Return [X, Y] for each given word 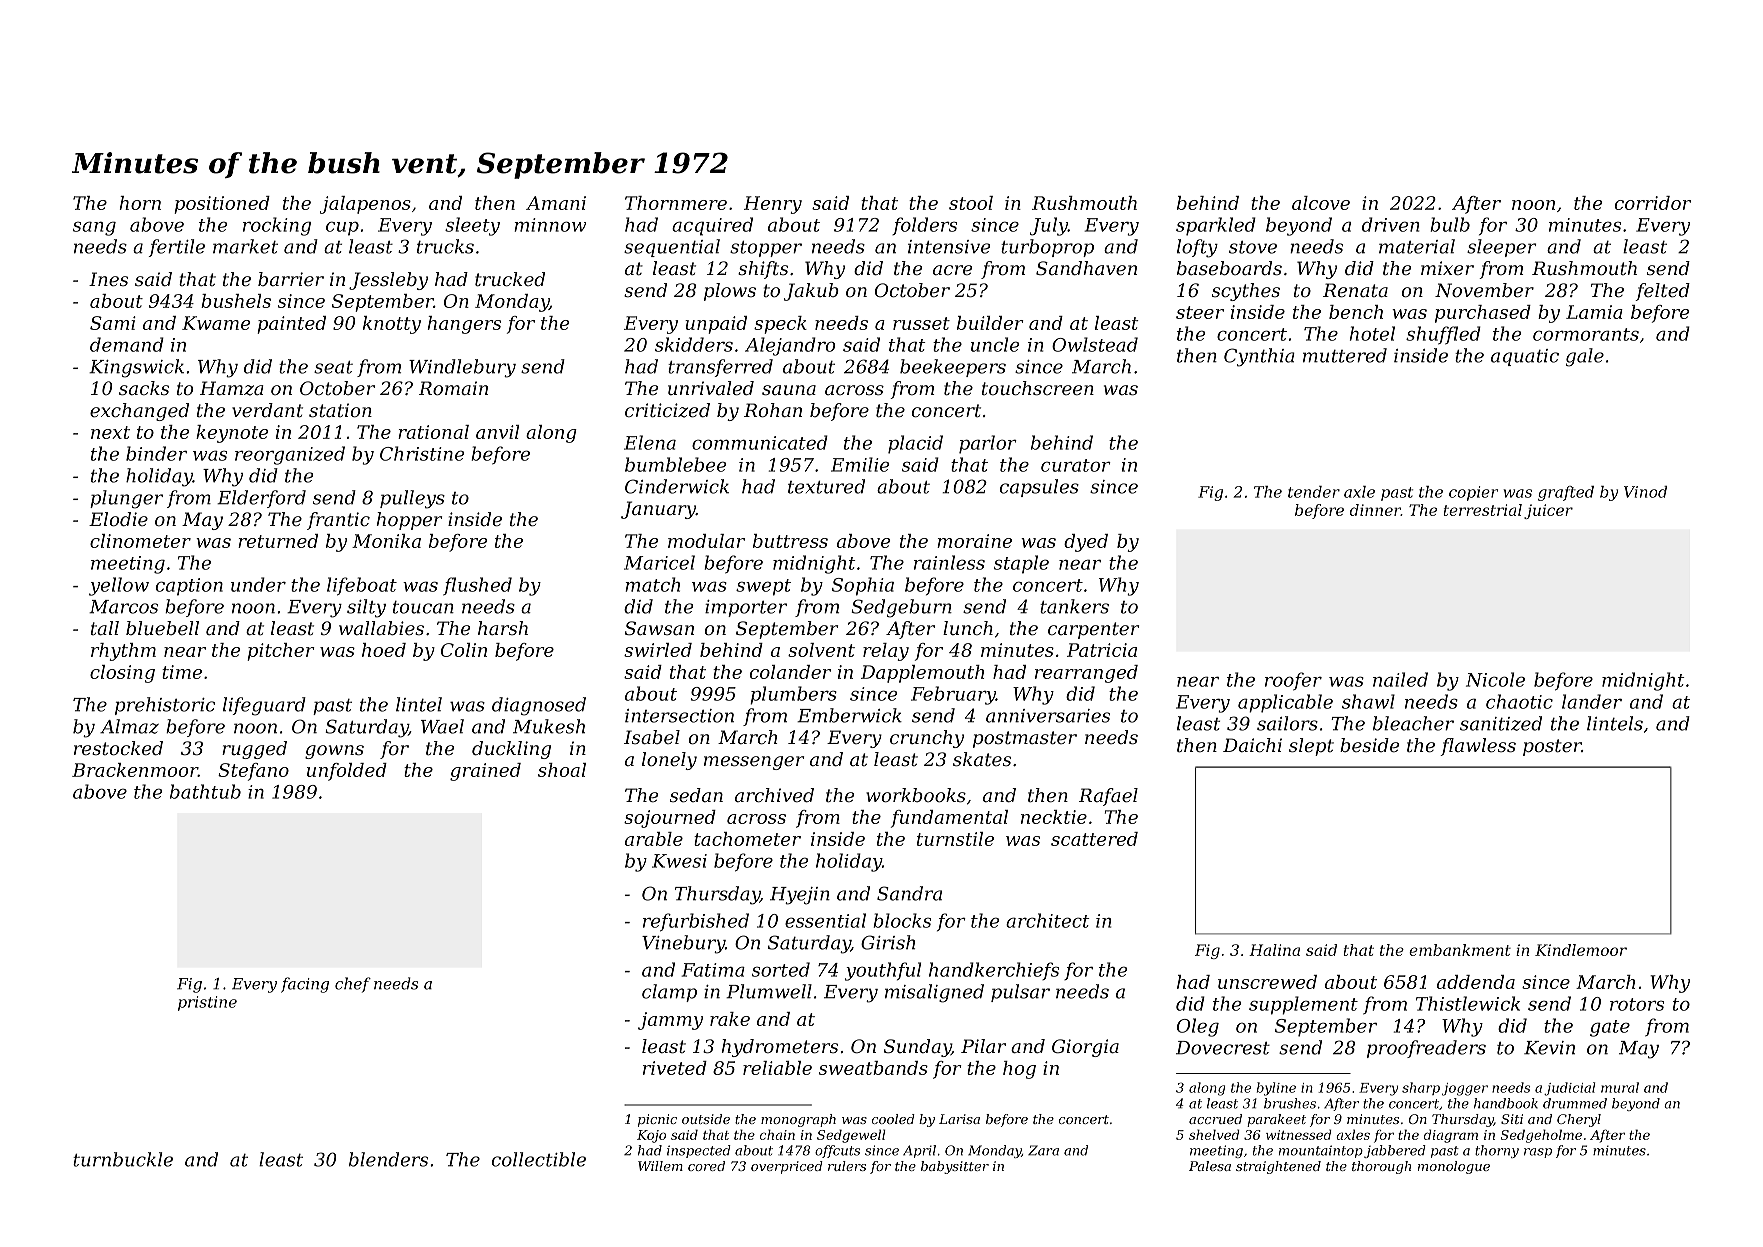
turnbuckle [123, 1159]
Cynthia [1259, 357]
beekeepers [953, 368]
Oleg [1198, 1027]
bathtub [205, 791]
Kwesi [679, 861]
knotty [392, 325]
